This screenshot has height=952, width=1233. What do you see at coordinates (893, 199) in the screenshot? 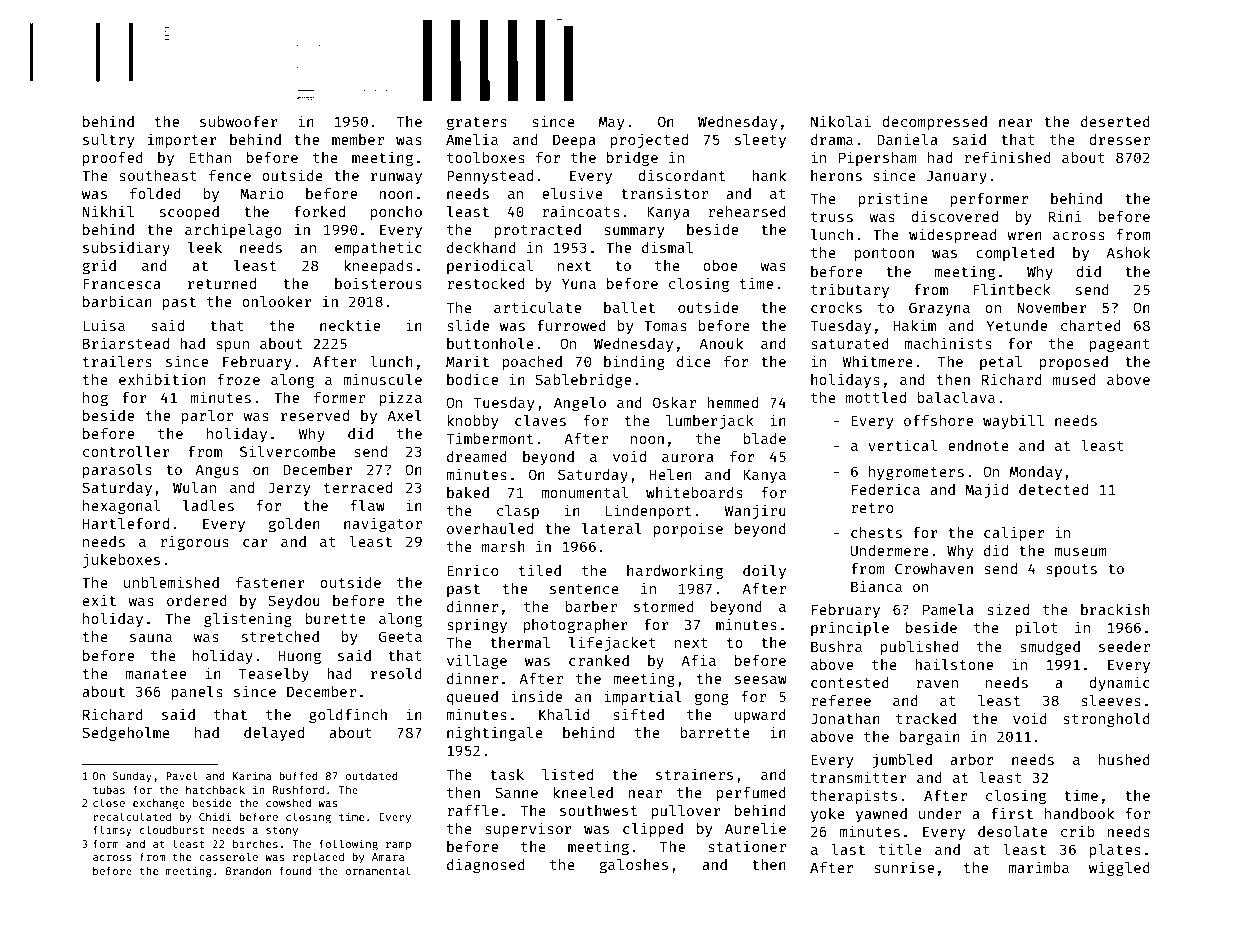
I see `pristine` at bounding box center [893, 199].
